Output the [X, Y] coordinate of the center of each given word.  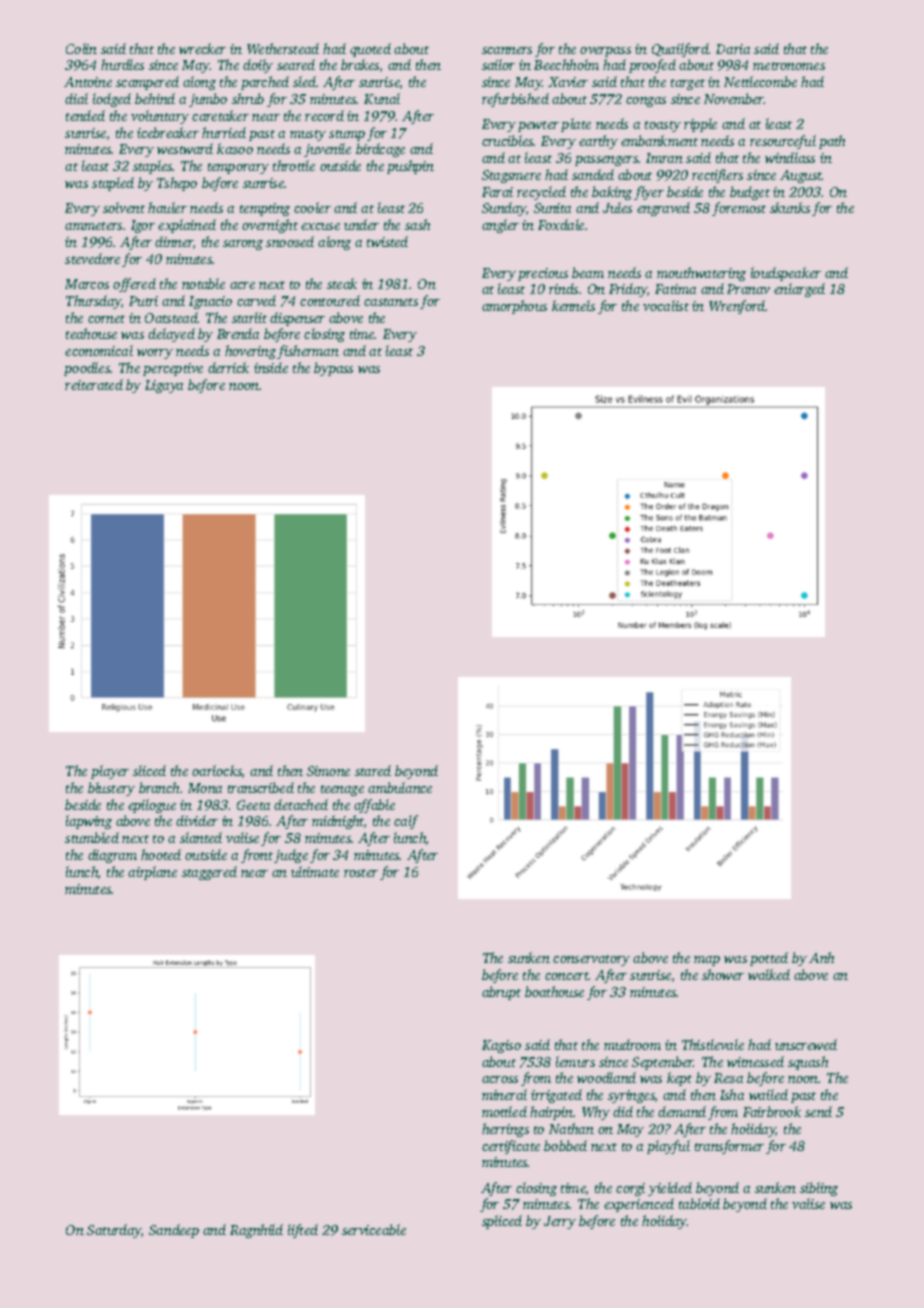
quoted [370, 50]
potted [769, 959]
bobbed [565, 1145]
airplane [152, 873]
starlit [249, 317]
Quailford [680, 50]
